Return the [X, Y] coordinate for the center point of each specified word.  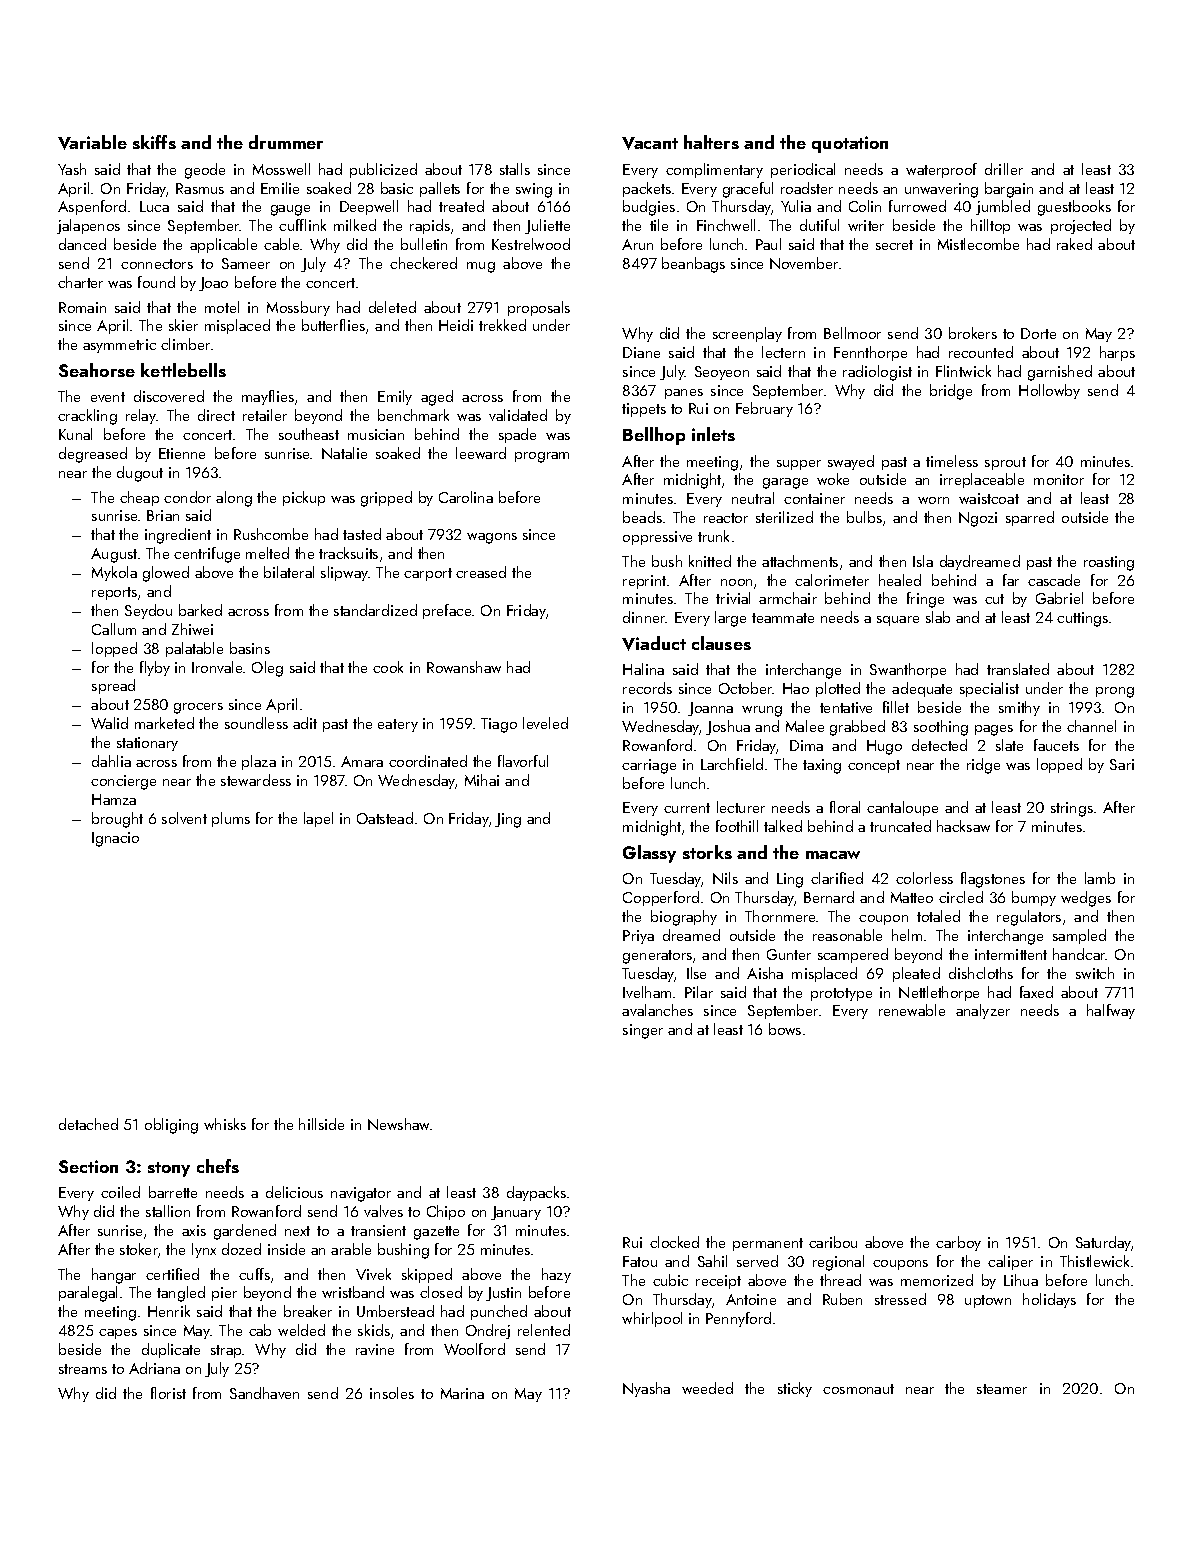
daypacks [536, 1193]
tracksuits [348, 553]
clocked [674, 1242]
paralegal [88, 1294]
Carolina [466, 497]
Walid [109, 723]
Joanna [710, 709]
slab [938, 617]
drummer [286, 142]
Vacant [650, 143]
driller [1004, 169]
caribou [833, 1242]
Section [88, 1166]
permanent [768, 1244]
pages [994, 730]
